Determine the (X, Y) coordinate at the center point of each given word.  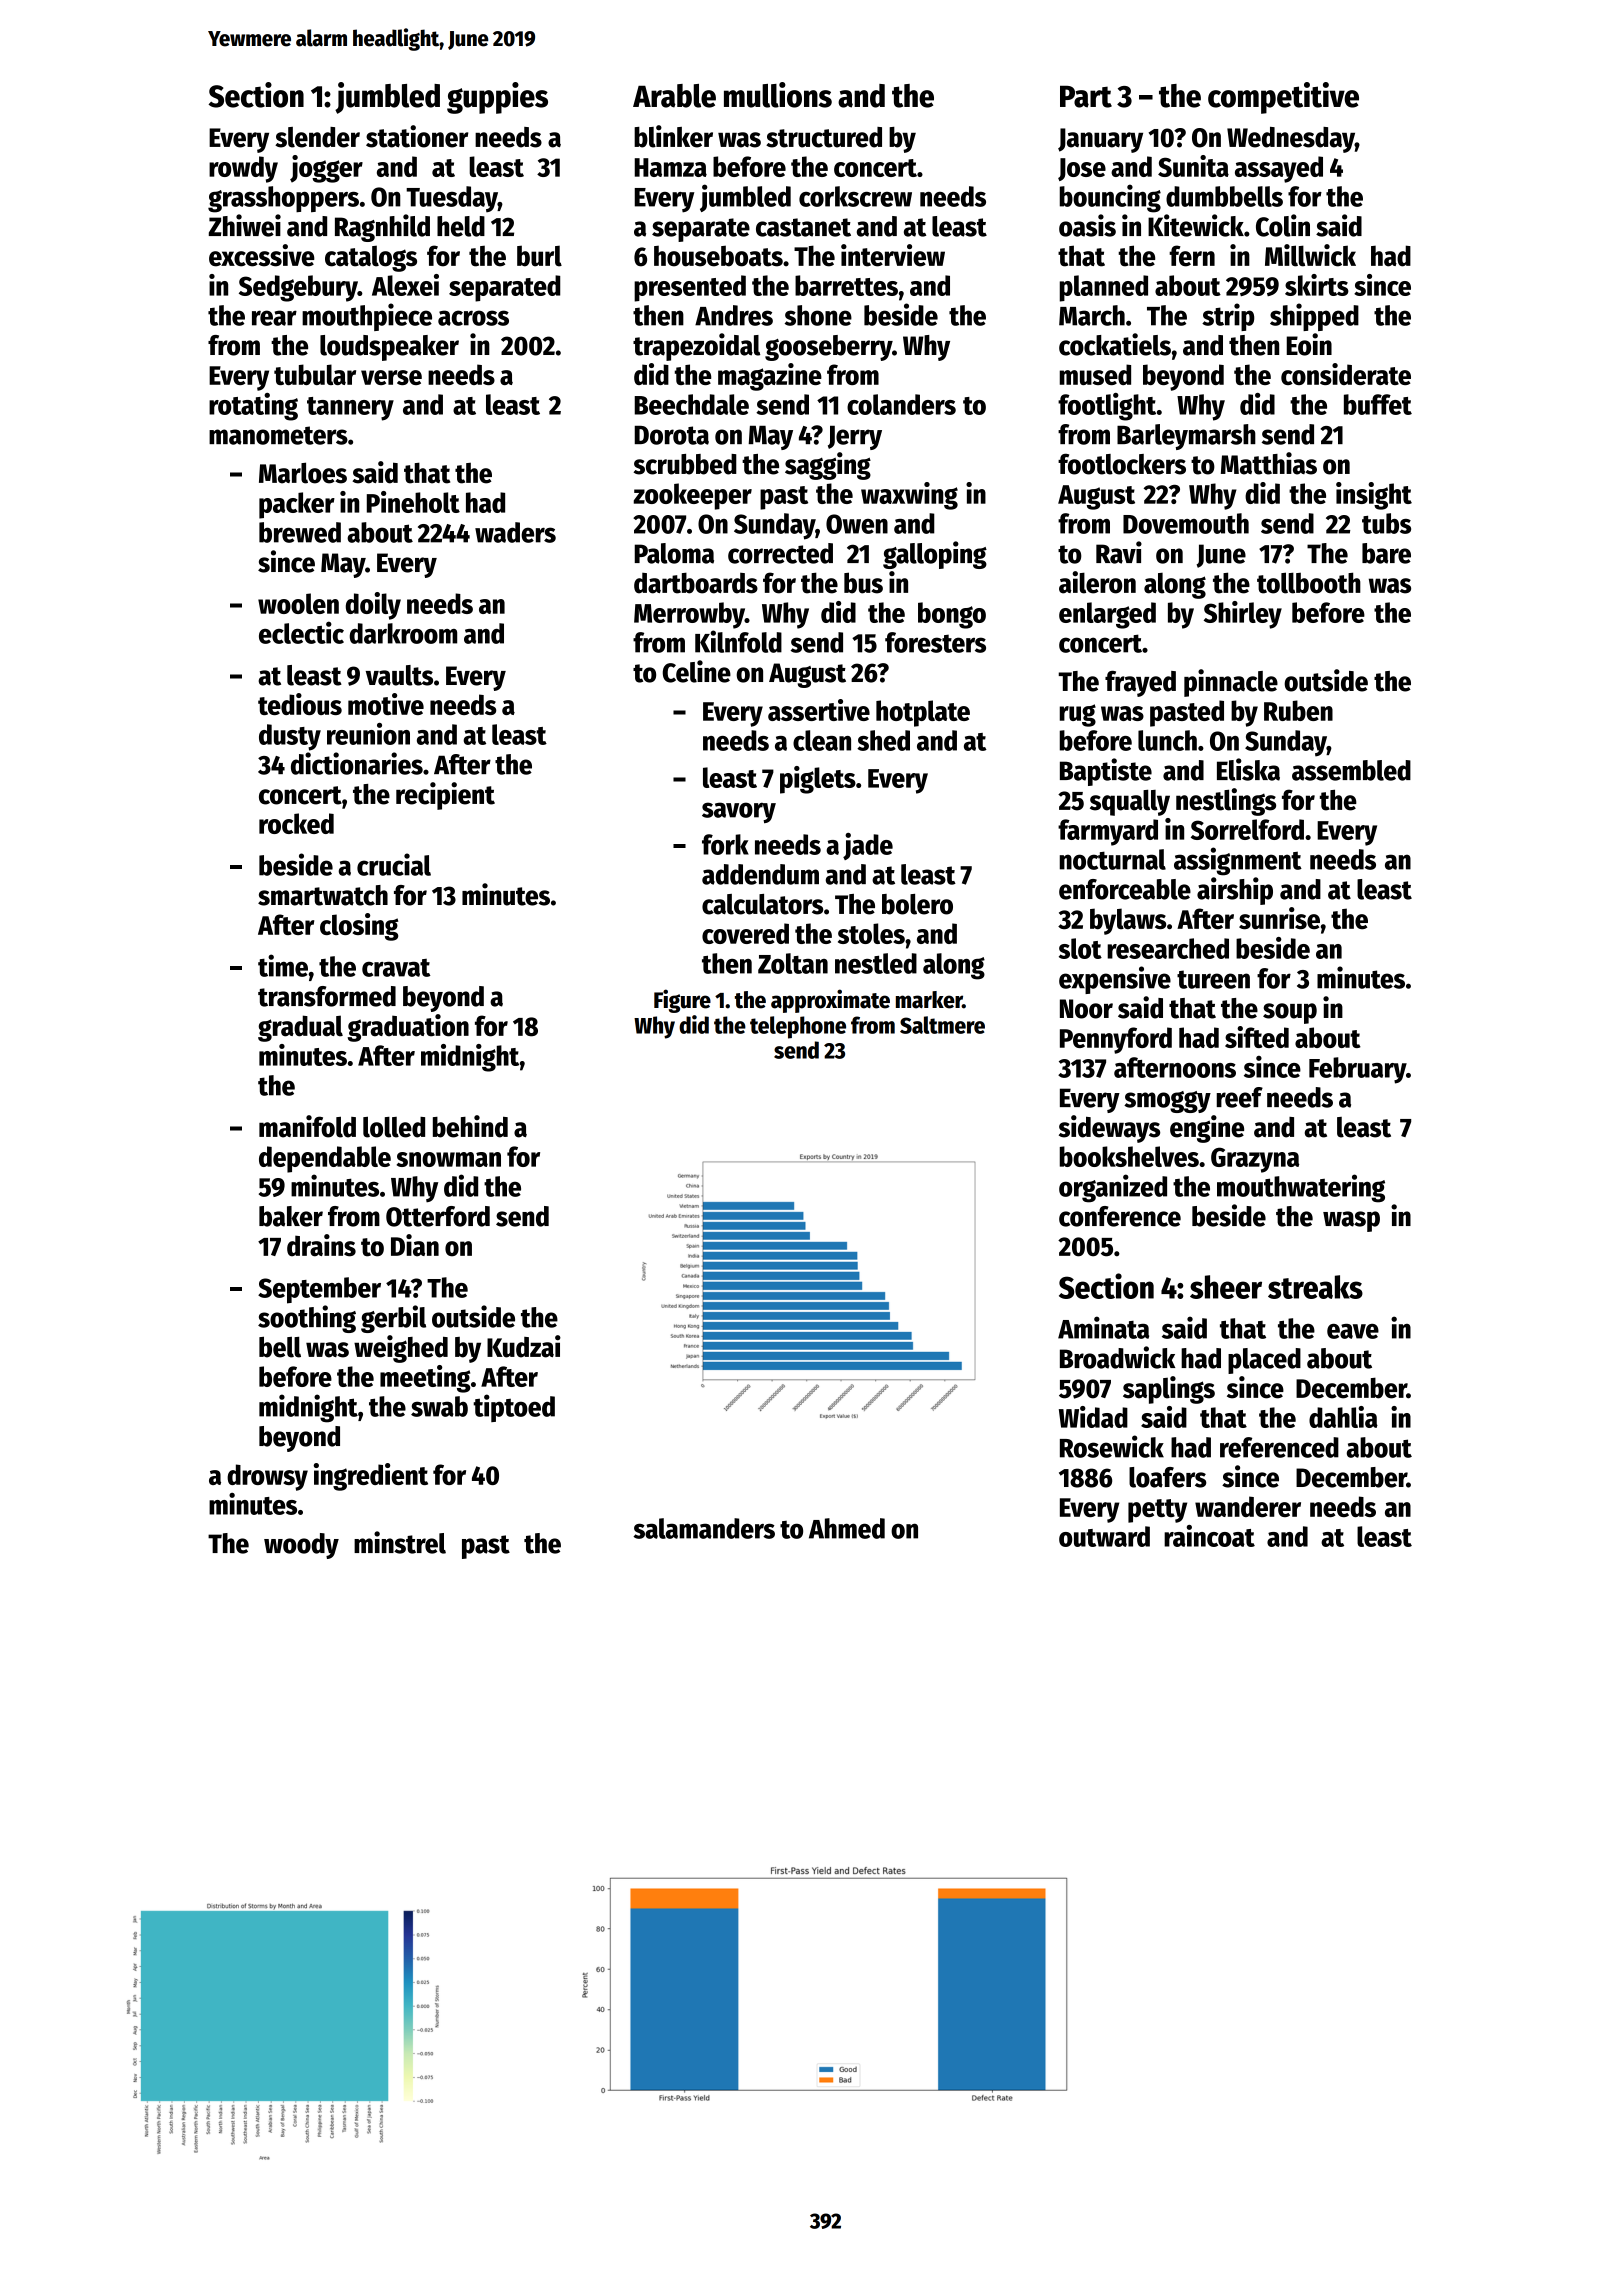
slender (317, 137)
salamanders (704, 1528)
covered (745, 933)
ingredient (370, 1477)
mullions (778, 95)
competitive (1283, 98)
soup (1290, 1013)
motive (386, 704)
